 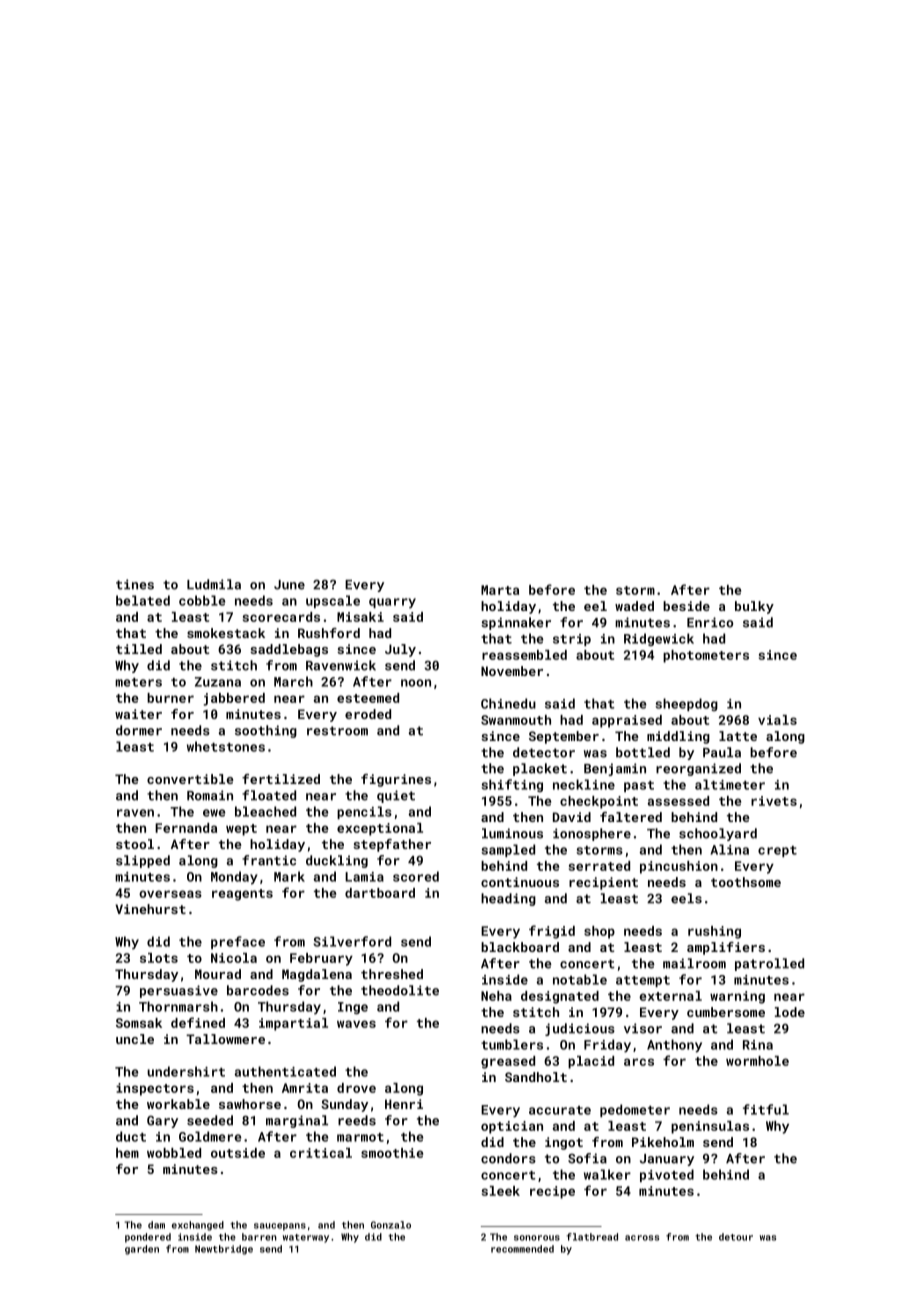 What do you see at coordinates (634, 606) in the screenshot?
I see `waded` at bounding box center [634, 606].
